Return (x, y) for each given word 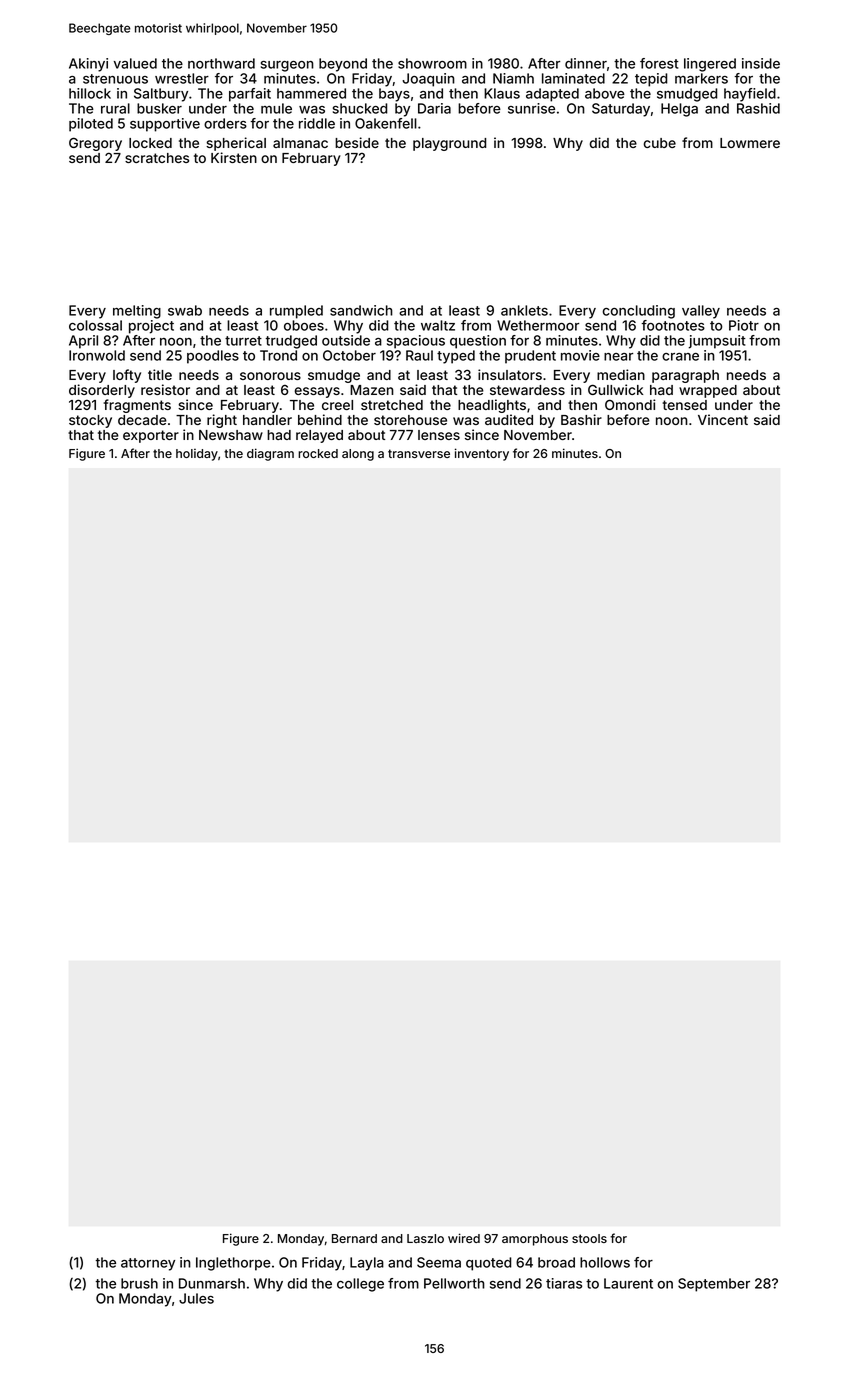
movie (580, 355)
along (358, 455)
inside (761, 63)
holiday (197, 455)
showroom (432, 63)
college (360, 1285)
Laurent (628, 1283)
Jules (196, 1298)
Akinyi (88, 65)
